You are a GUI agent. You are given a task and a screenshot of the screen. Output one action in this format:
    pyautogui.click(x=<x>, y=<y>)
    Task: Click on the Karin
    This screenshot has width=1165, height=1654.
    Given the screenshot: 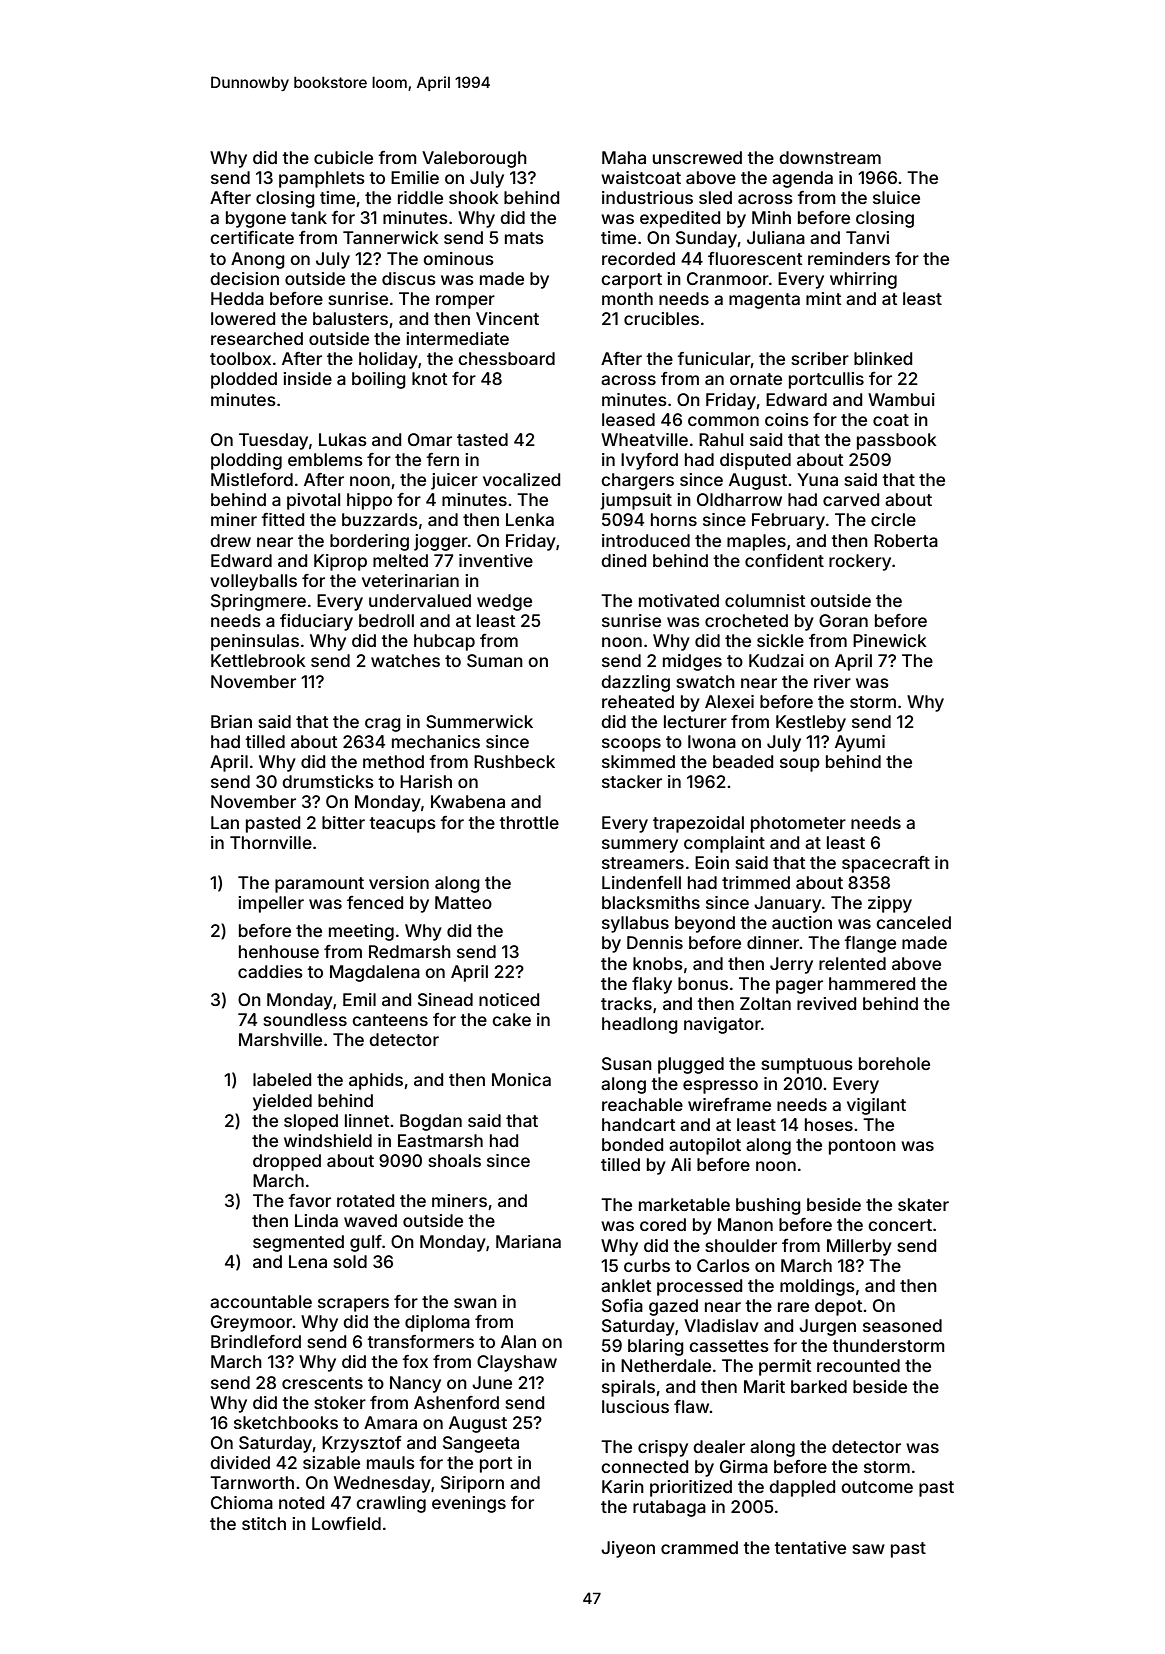 What is the action you would take?
    pyautogui.click(x=623, y=1486)
